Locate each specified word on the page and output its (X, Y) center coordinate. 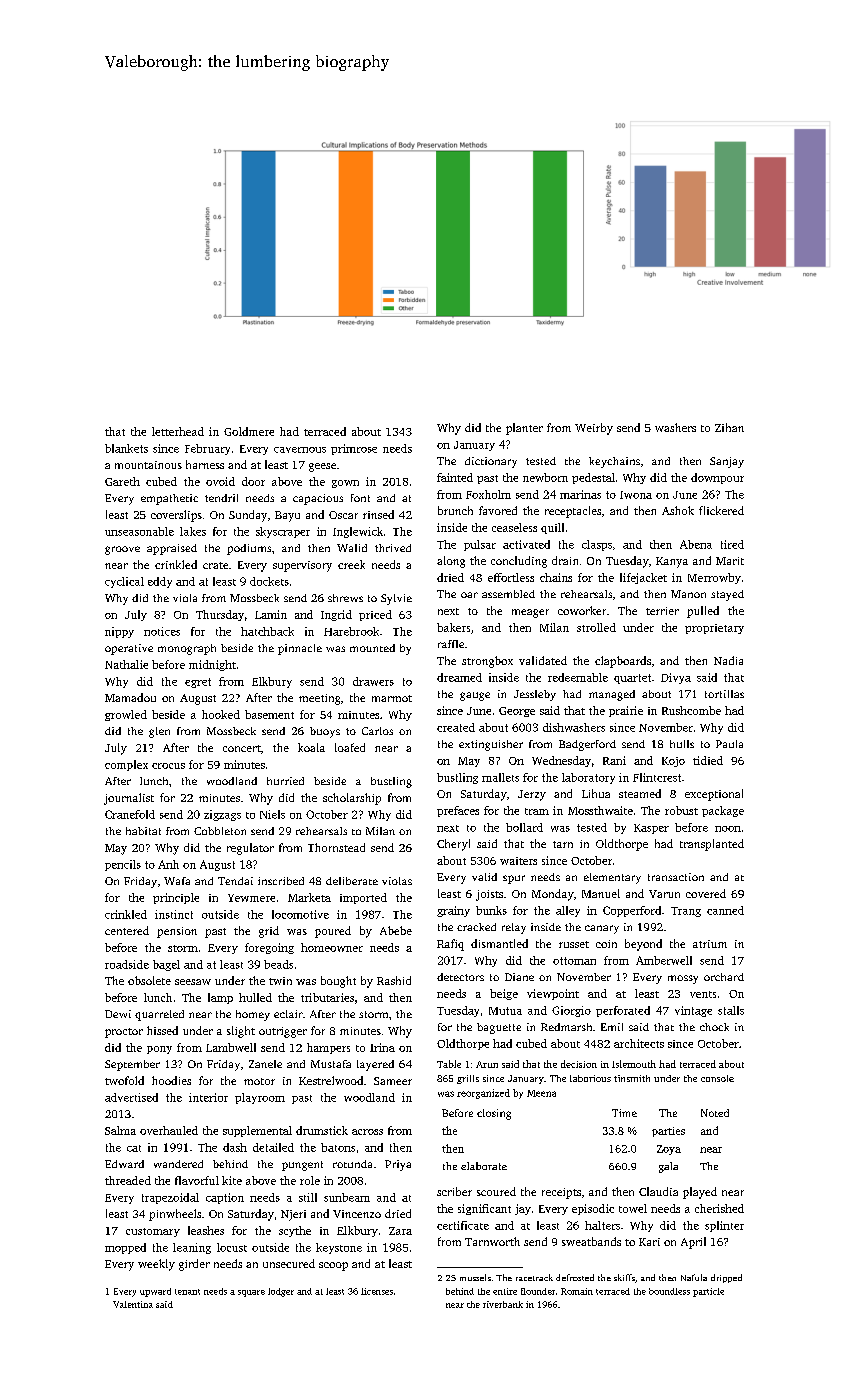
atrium (710, 944)
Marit (730, 561)
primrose (354, 449)
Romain (577, 1291)
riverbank (503, 1304)
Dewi (118, 1014)
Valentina (133, 1304)
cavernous (300, 450)
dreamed (459, 677)
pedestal (593, 478)
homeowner (332, 947)
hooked (221, 714)
